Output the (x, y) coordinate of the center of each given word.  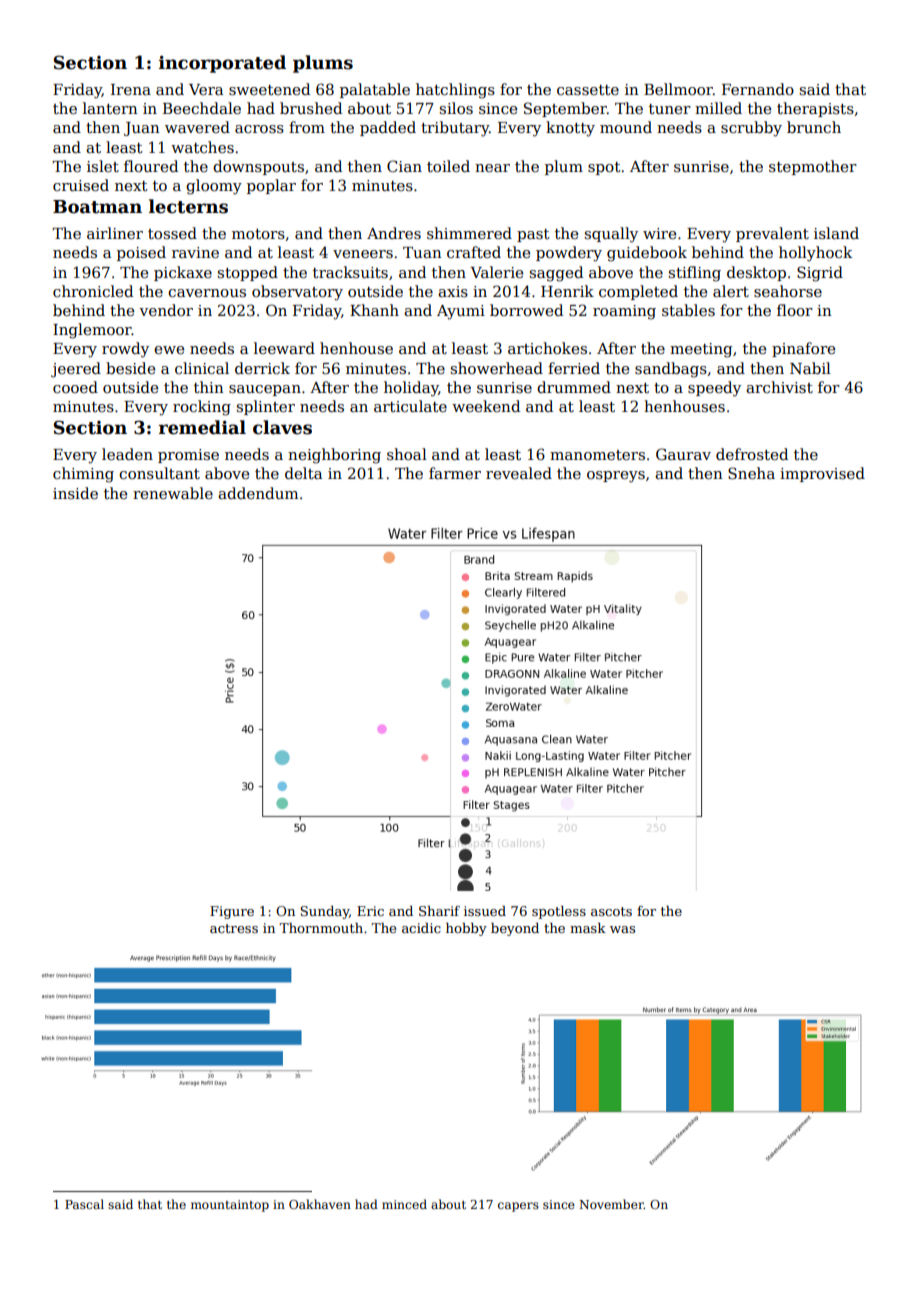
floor (795, 310)
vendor (166, 310)
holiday (411, 389)
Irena (131, 89)
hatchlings (455, 91)
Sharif (439, 911)
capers (518, 1207)
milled (718, 108)
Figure (232, 912)
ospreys (616, 477)
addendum (258, 493)
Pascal (84, 1204)
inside (75, 493)
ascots (611, 911)
